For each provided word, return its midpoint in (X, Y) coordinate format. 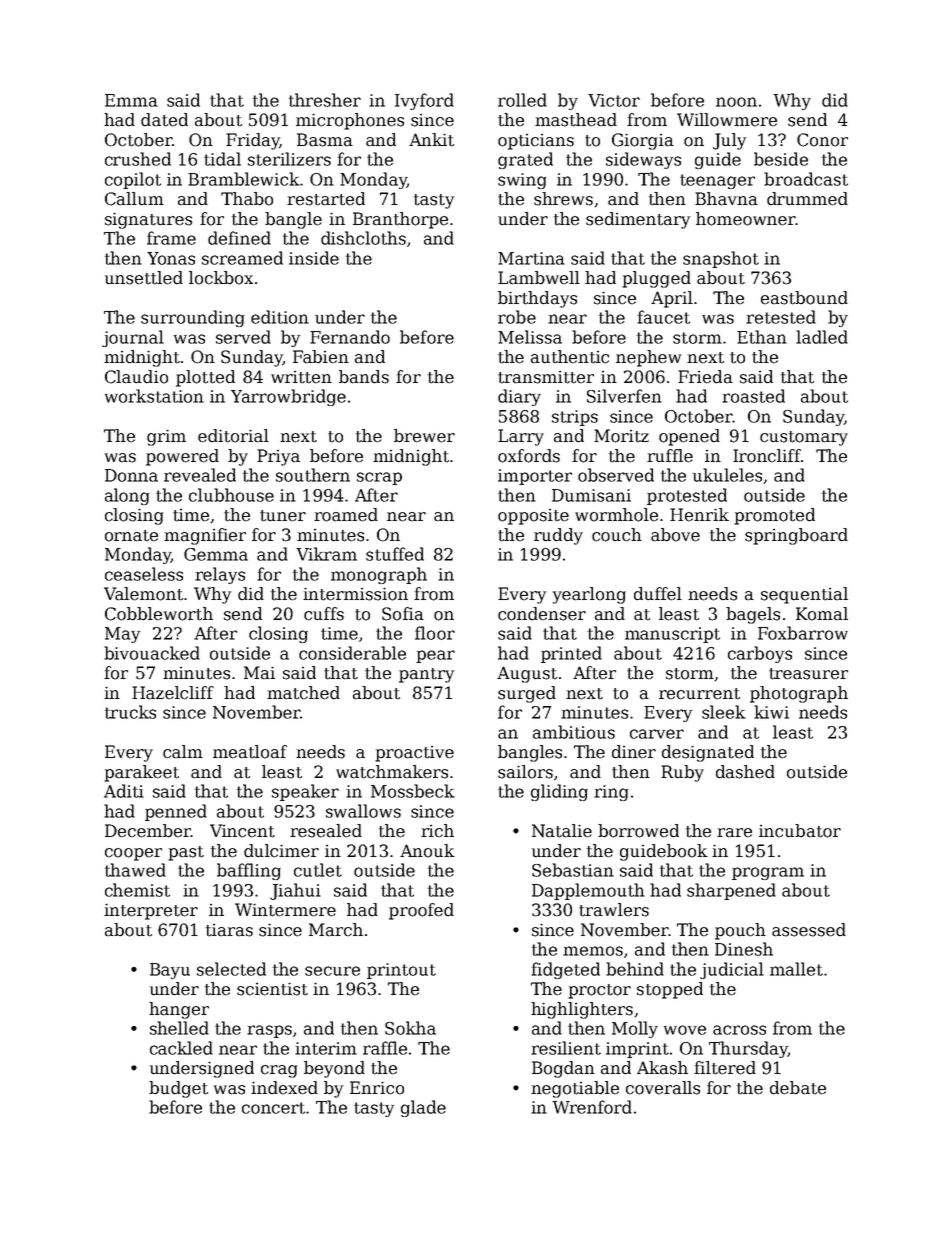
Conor (822, 140)
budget (178, 1089)
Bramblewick (243, 179)
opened (689, 437)
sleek (724, 712)
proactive (414, 754)
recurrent (699, 694)
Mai (259, 673)
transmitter (546, 377)
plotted (205, 378)
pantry (426, 675)
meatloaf (250, 752)
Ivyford (424, 101)
